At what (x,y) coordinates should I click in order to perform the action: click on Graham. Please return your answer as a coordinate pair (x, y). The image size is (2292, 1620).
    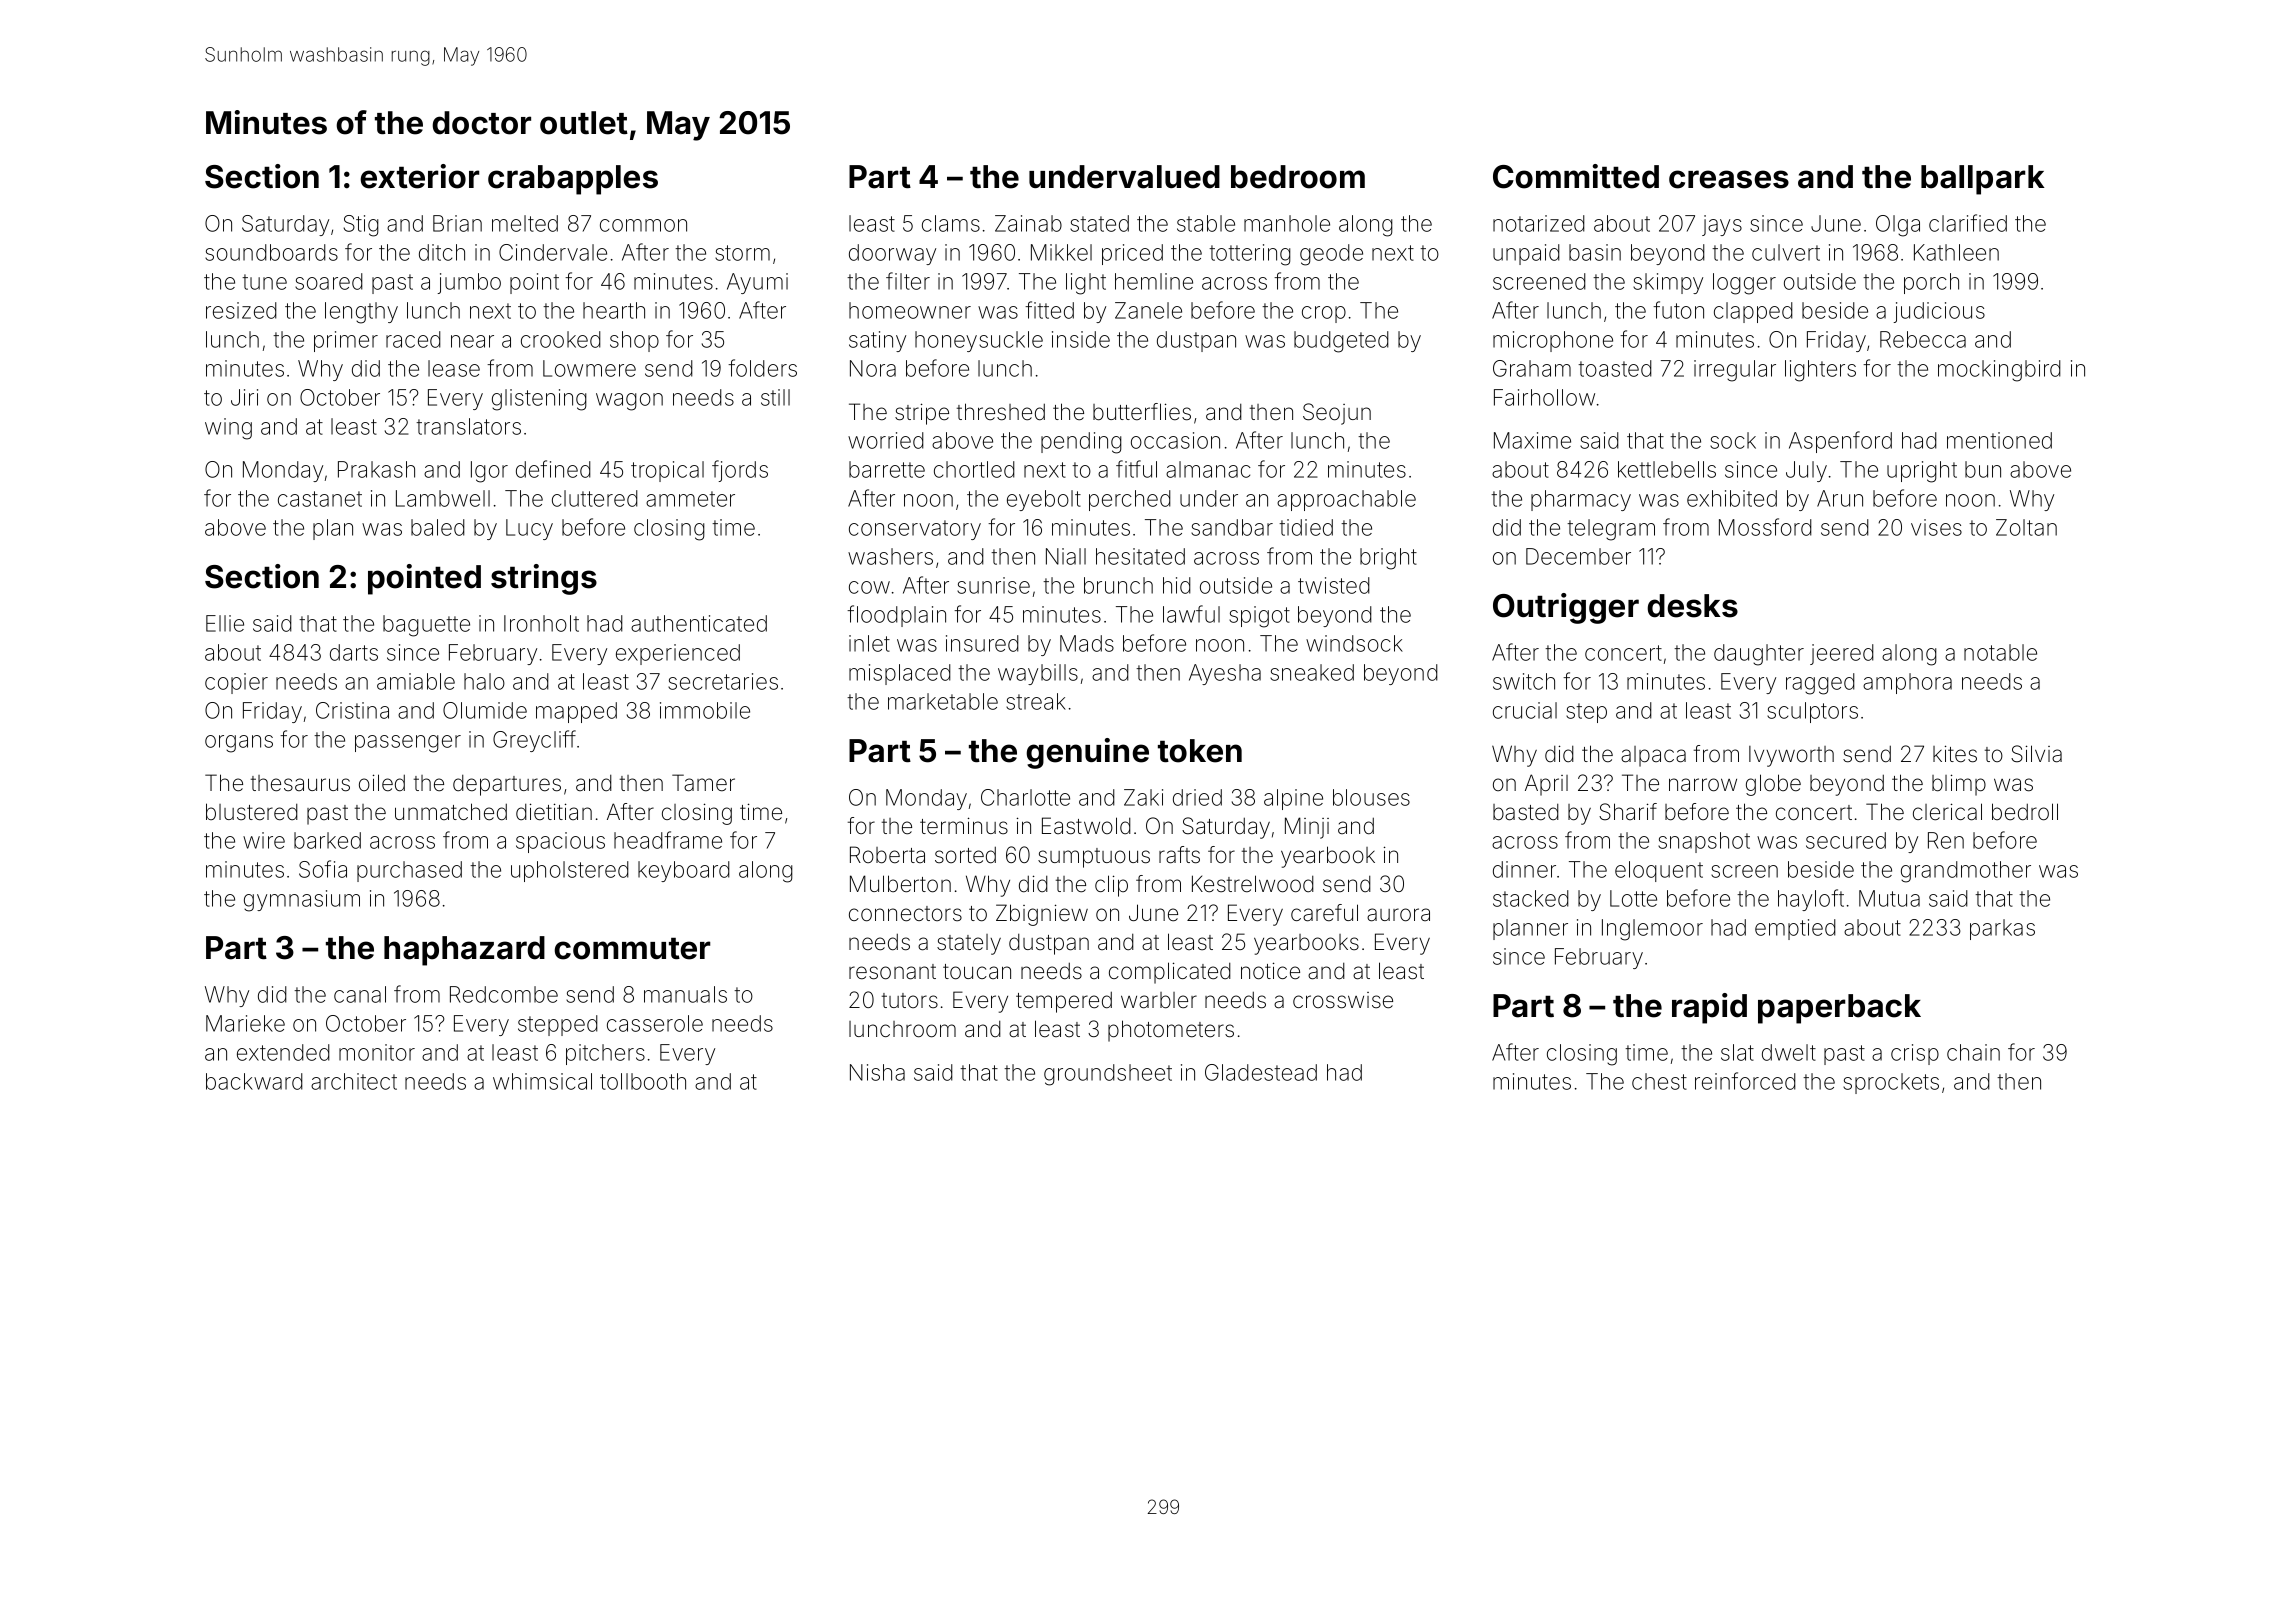
    Looking at the image, I should click on (1532, 368).
